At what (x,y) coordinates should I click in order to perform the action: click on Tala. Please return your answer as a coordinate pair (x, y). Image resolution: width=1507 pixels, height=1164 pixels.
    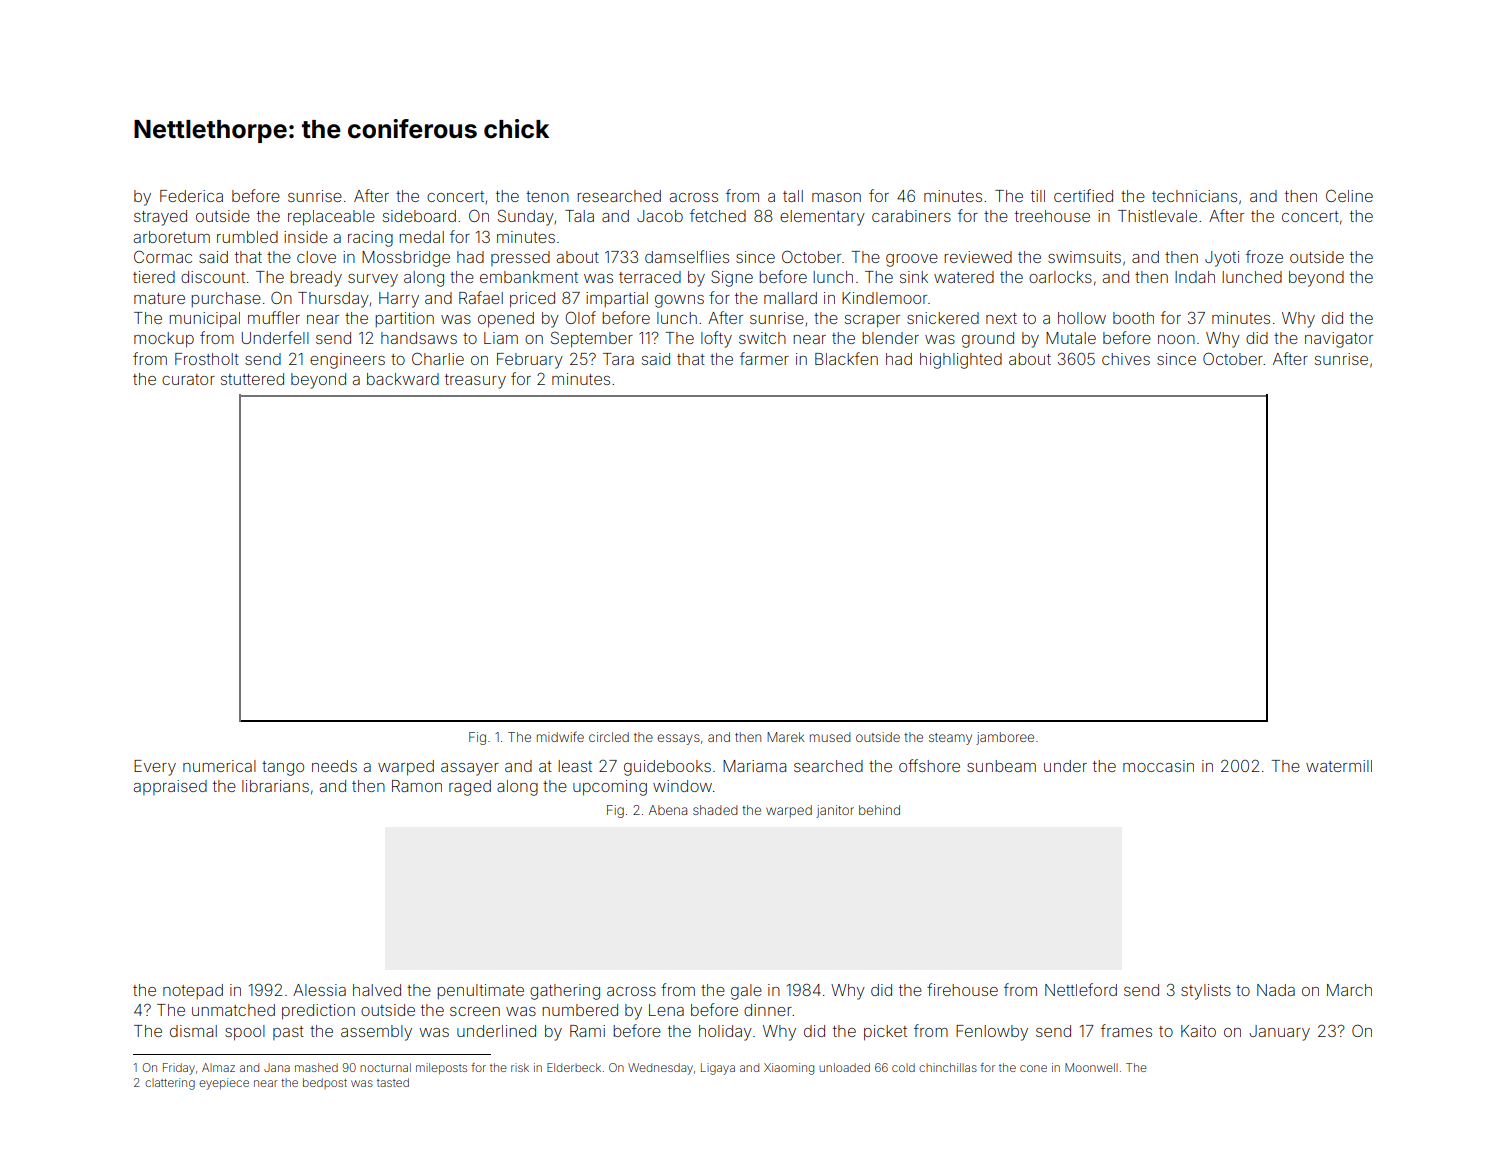
    Looking at the image, I should click on (579, 216).
